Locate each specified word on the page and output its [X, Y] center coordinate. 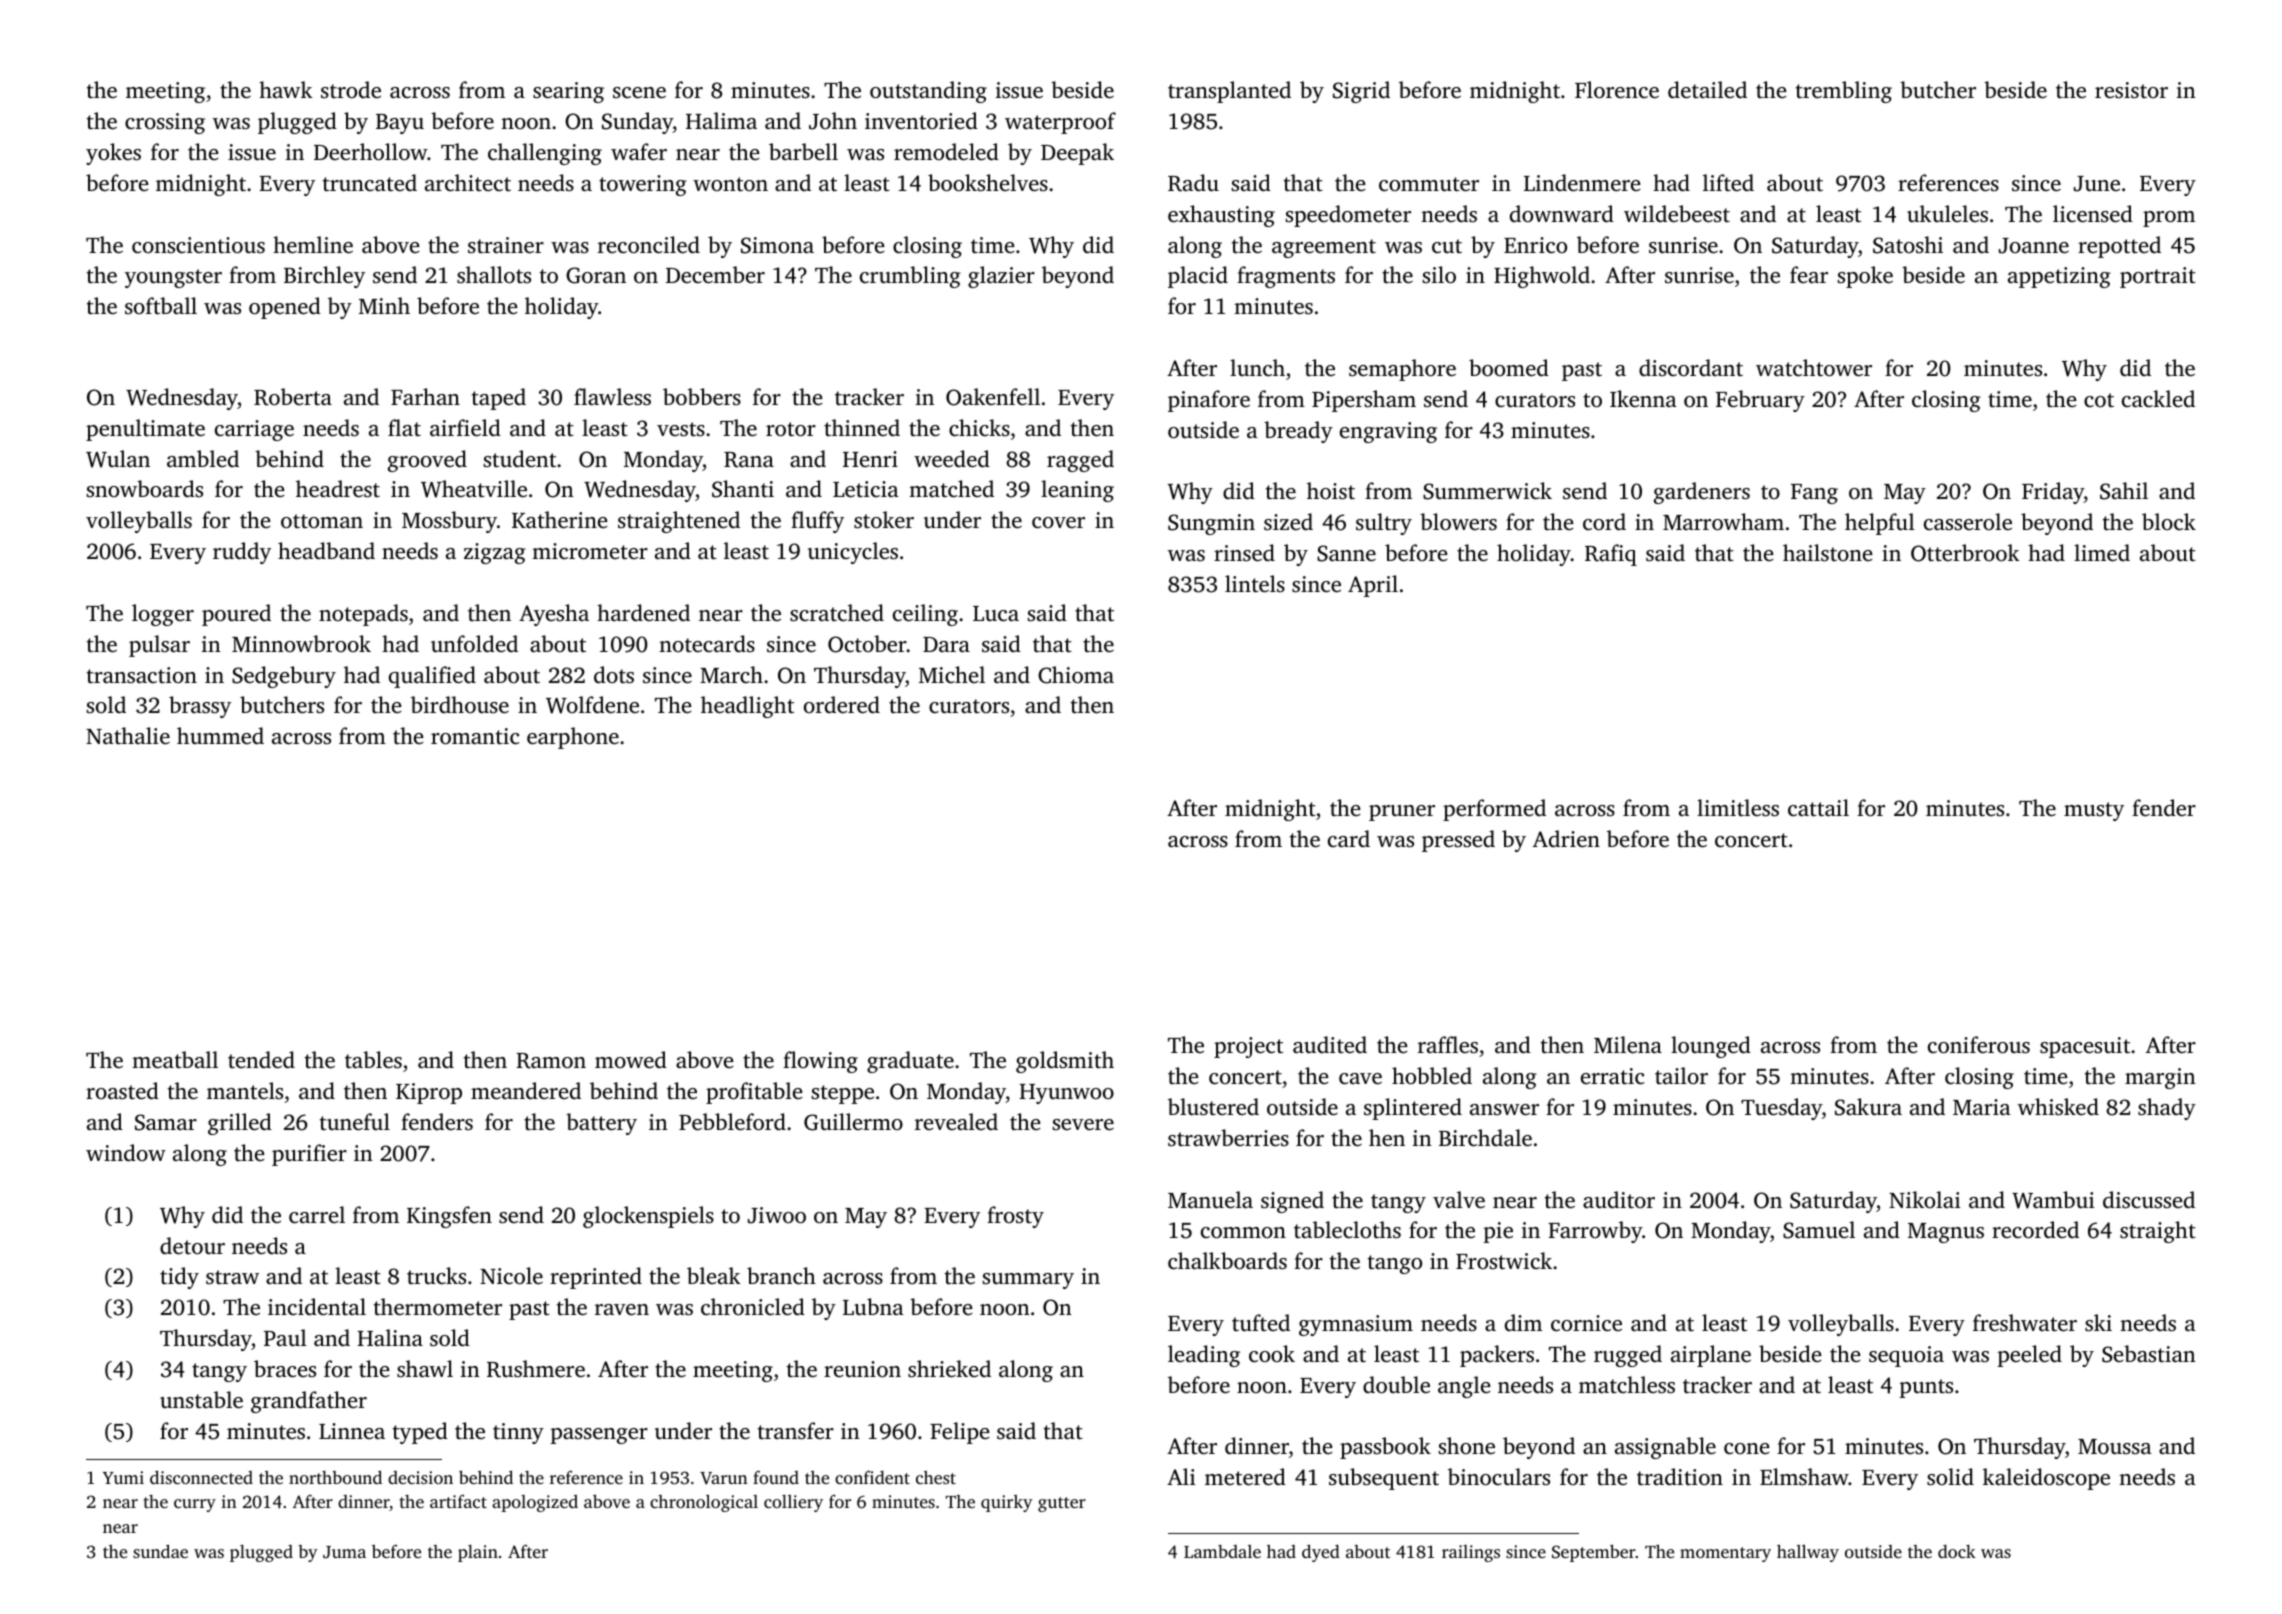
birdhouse [460, 705]
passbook [1385, 1448]
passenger [599, 1436]
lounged [1711, 1047]
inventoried [921, 121]
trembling [1844, 92]
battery [601, 1124]
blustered [1213, 1106]
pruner [1402, 813]
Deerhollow [371, 151]
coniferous [1979, 1044]
